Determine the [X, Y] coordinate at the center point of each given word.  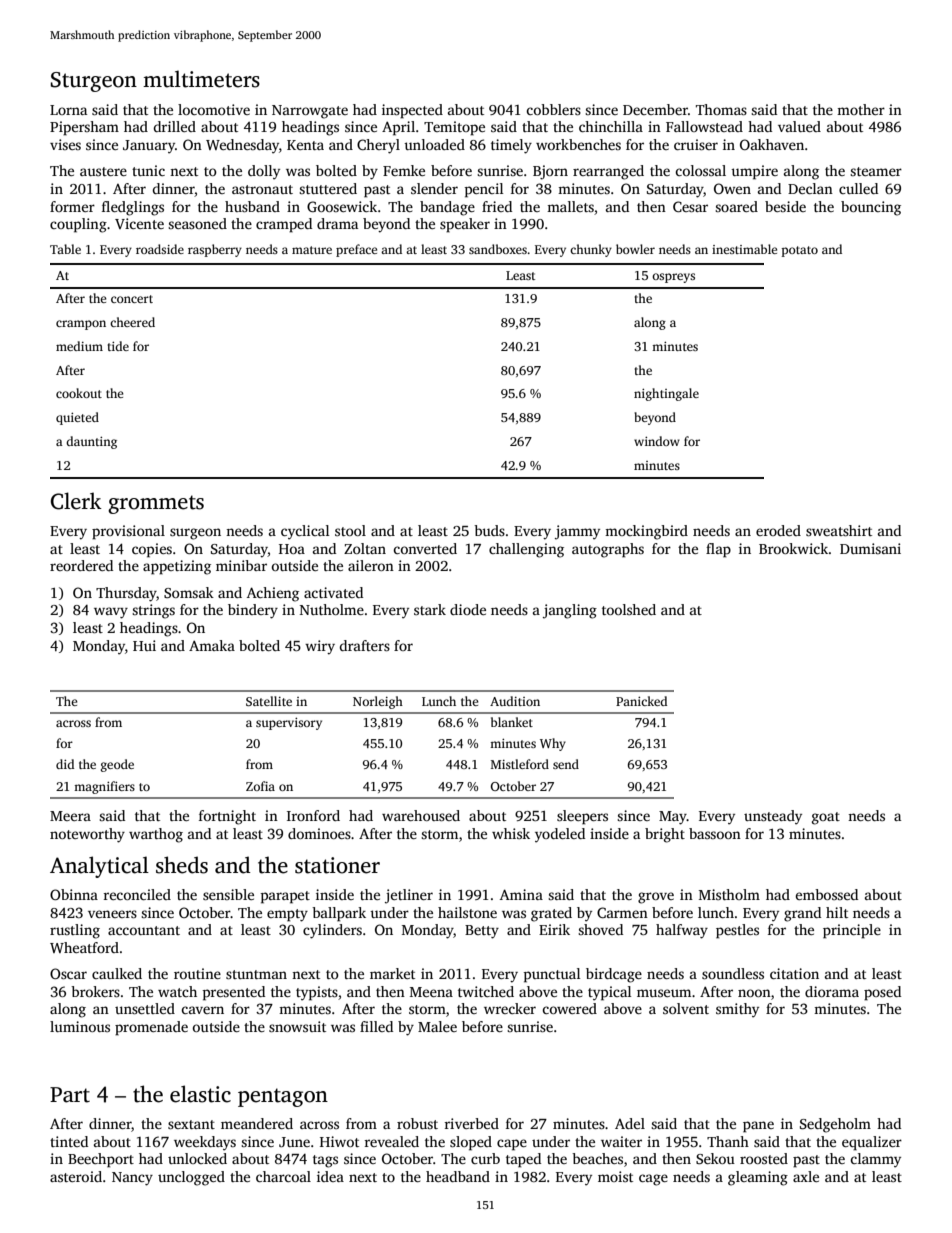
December [655, 109]
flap [718, 550]
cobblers [553, 109]
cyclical [305, 532]
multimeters [201, 79]
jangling [570, 611]
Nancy [132, 1179]
